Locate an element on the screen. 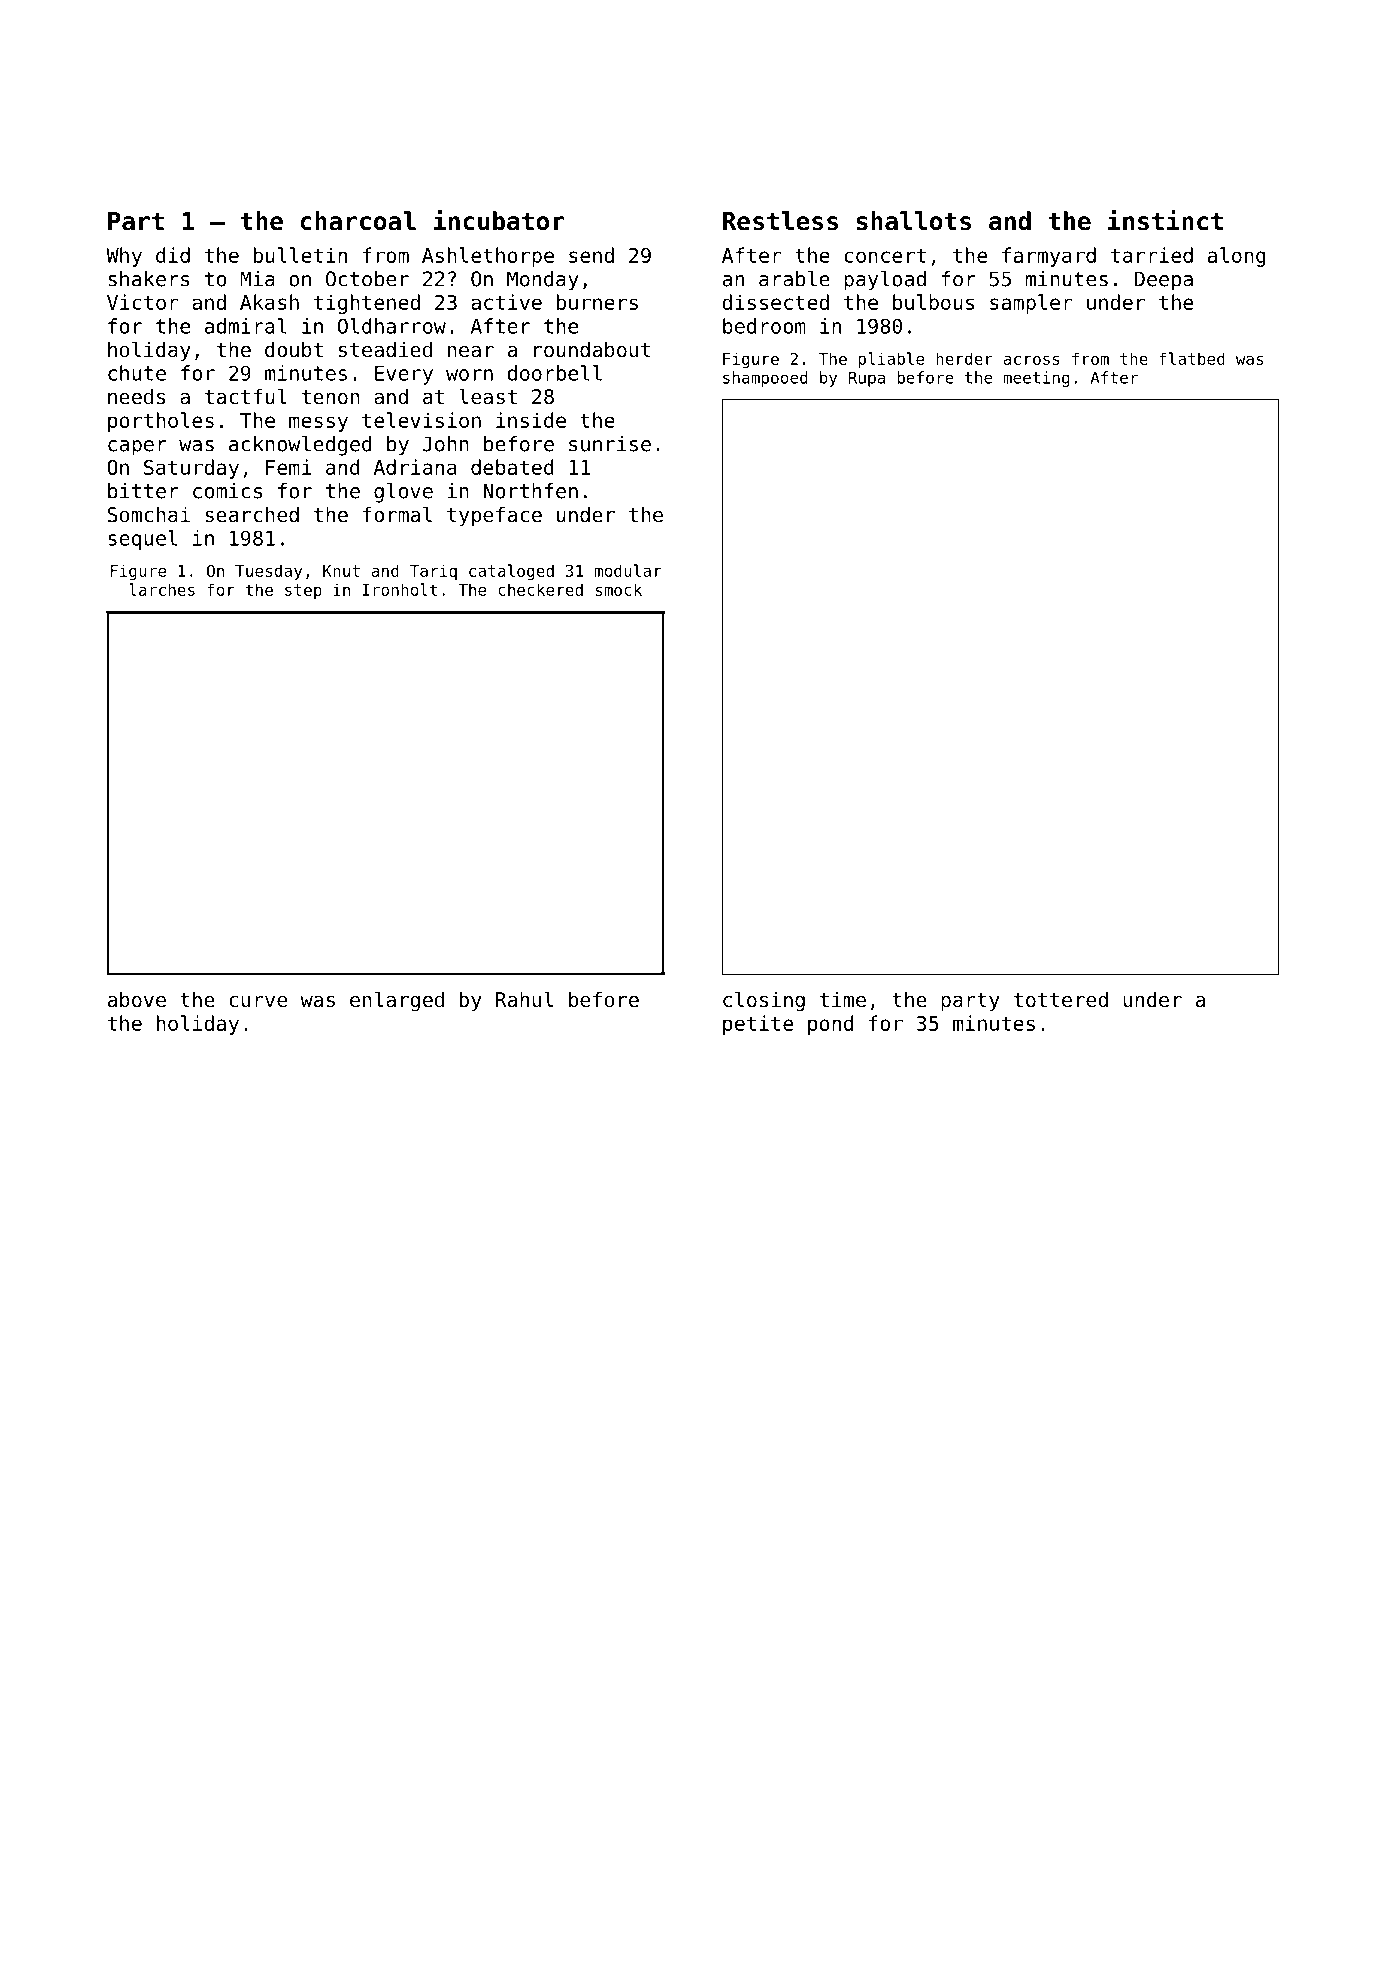 Image resolution: width=1386 pixels, height=1969 pixels. checkered is located at coordinates (540, 589).
